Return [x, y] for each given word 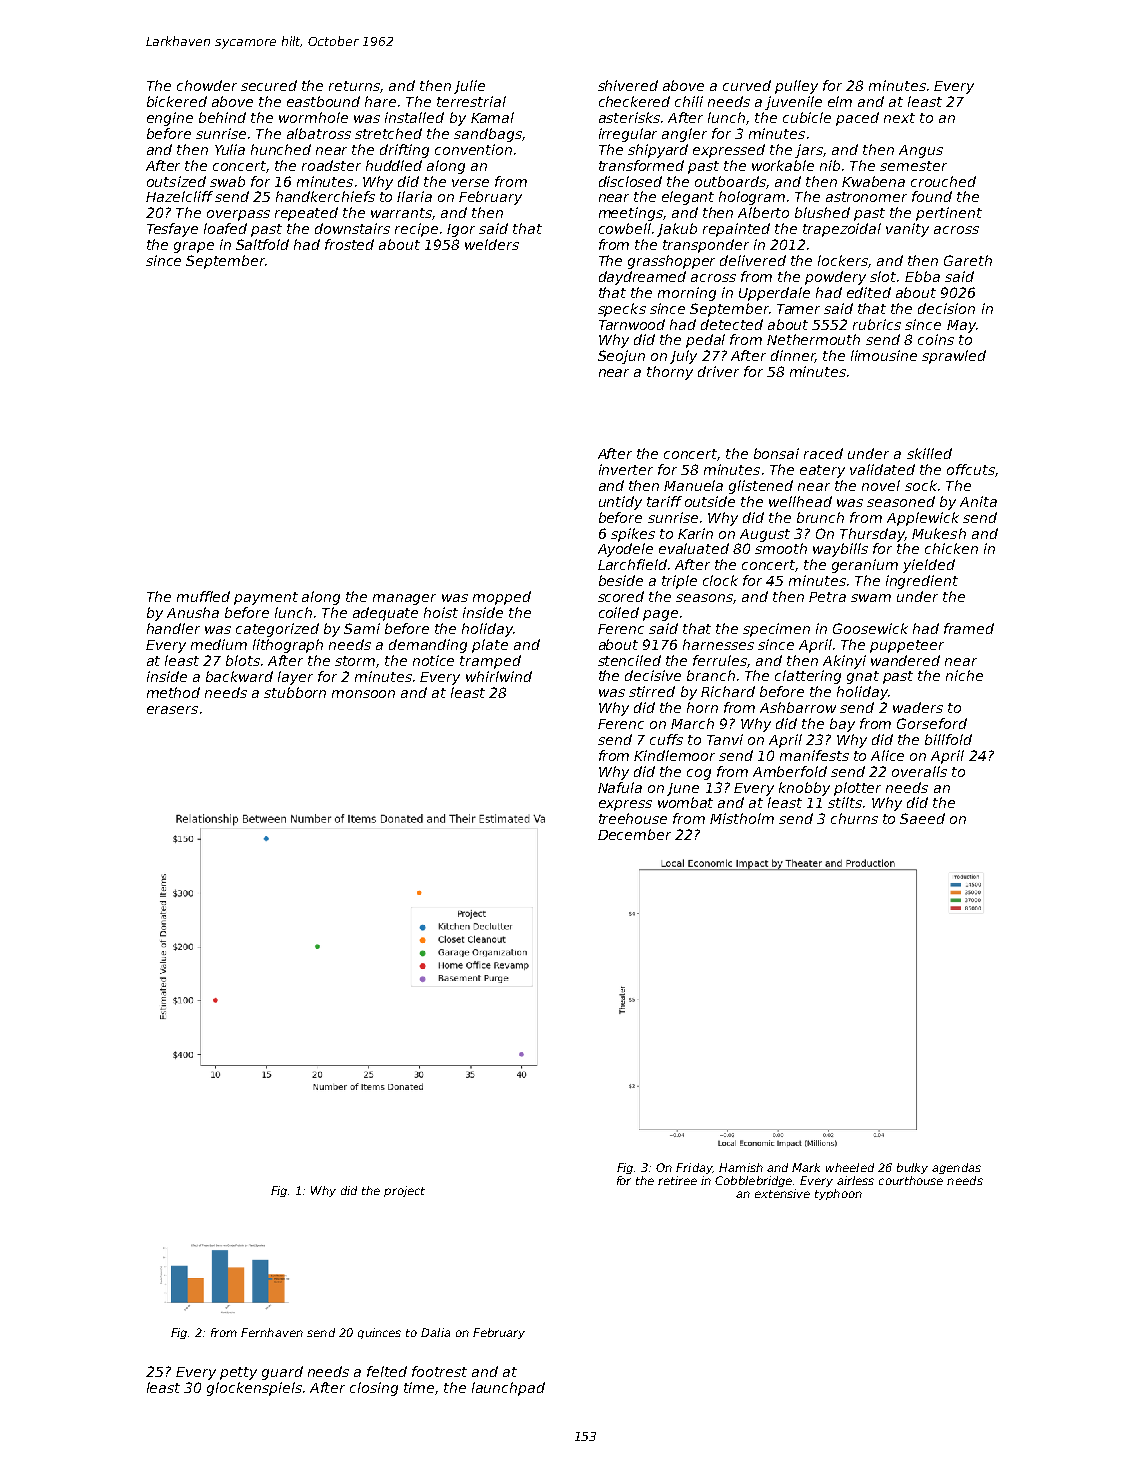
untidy [620, 503]
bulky [912, 1168]
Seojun [621, 357]
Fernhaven [272, 1332]
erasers [172, 710]
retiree [677, 1180]
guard [282, 1373]
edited [869, 292]
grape [194, 247]
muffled [203, 596]
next [899, 118]
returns [354, 86]
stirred [652, 691]
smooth [781, 548]
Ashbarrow [798, 707]
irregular [628, 135]
